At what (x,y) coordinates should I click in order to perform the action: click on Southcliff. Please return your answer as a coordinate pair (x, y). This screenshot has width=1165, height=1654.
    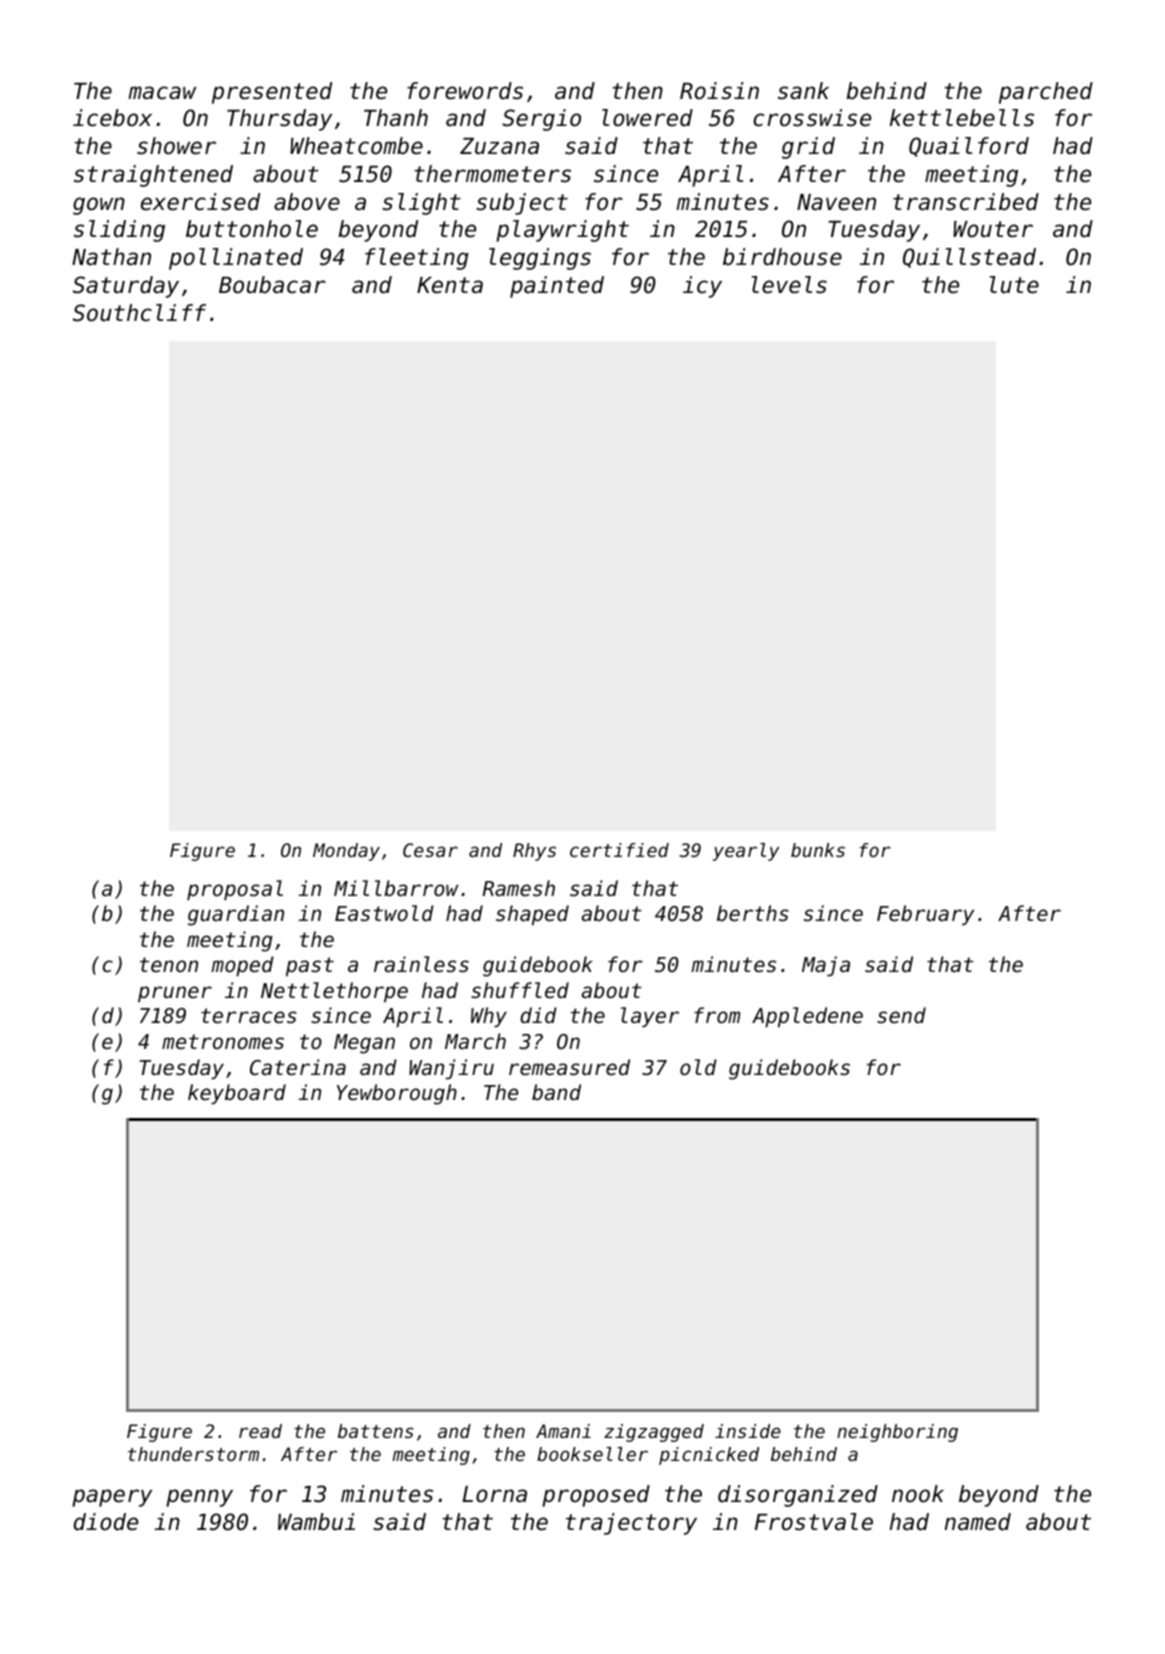
    Looking at the image, I should click on (139, 313).
